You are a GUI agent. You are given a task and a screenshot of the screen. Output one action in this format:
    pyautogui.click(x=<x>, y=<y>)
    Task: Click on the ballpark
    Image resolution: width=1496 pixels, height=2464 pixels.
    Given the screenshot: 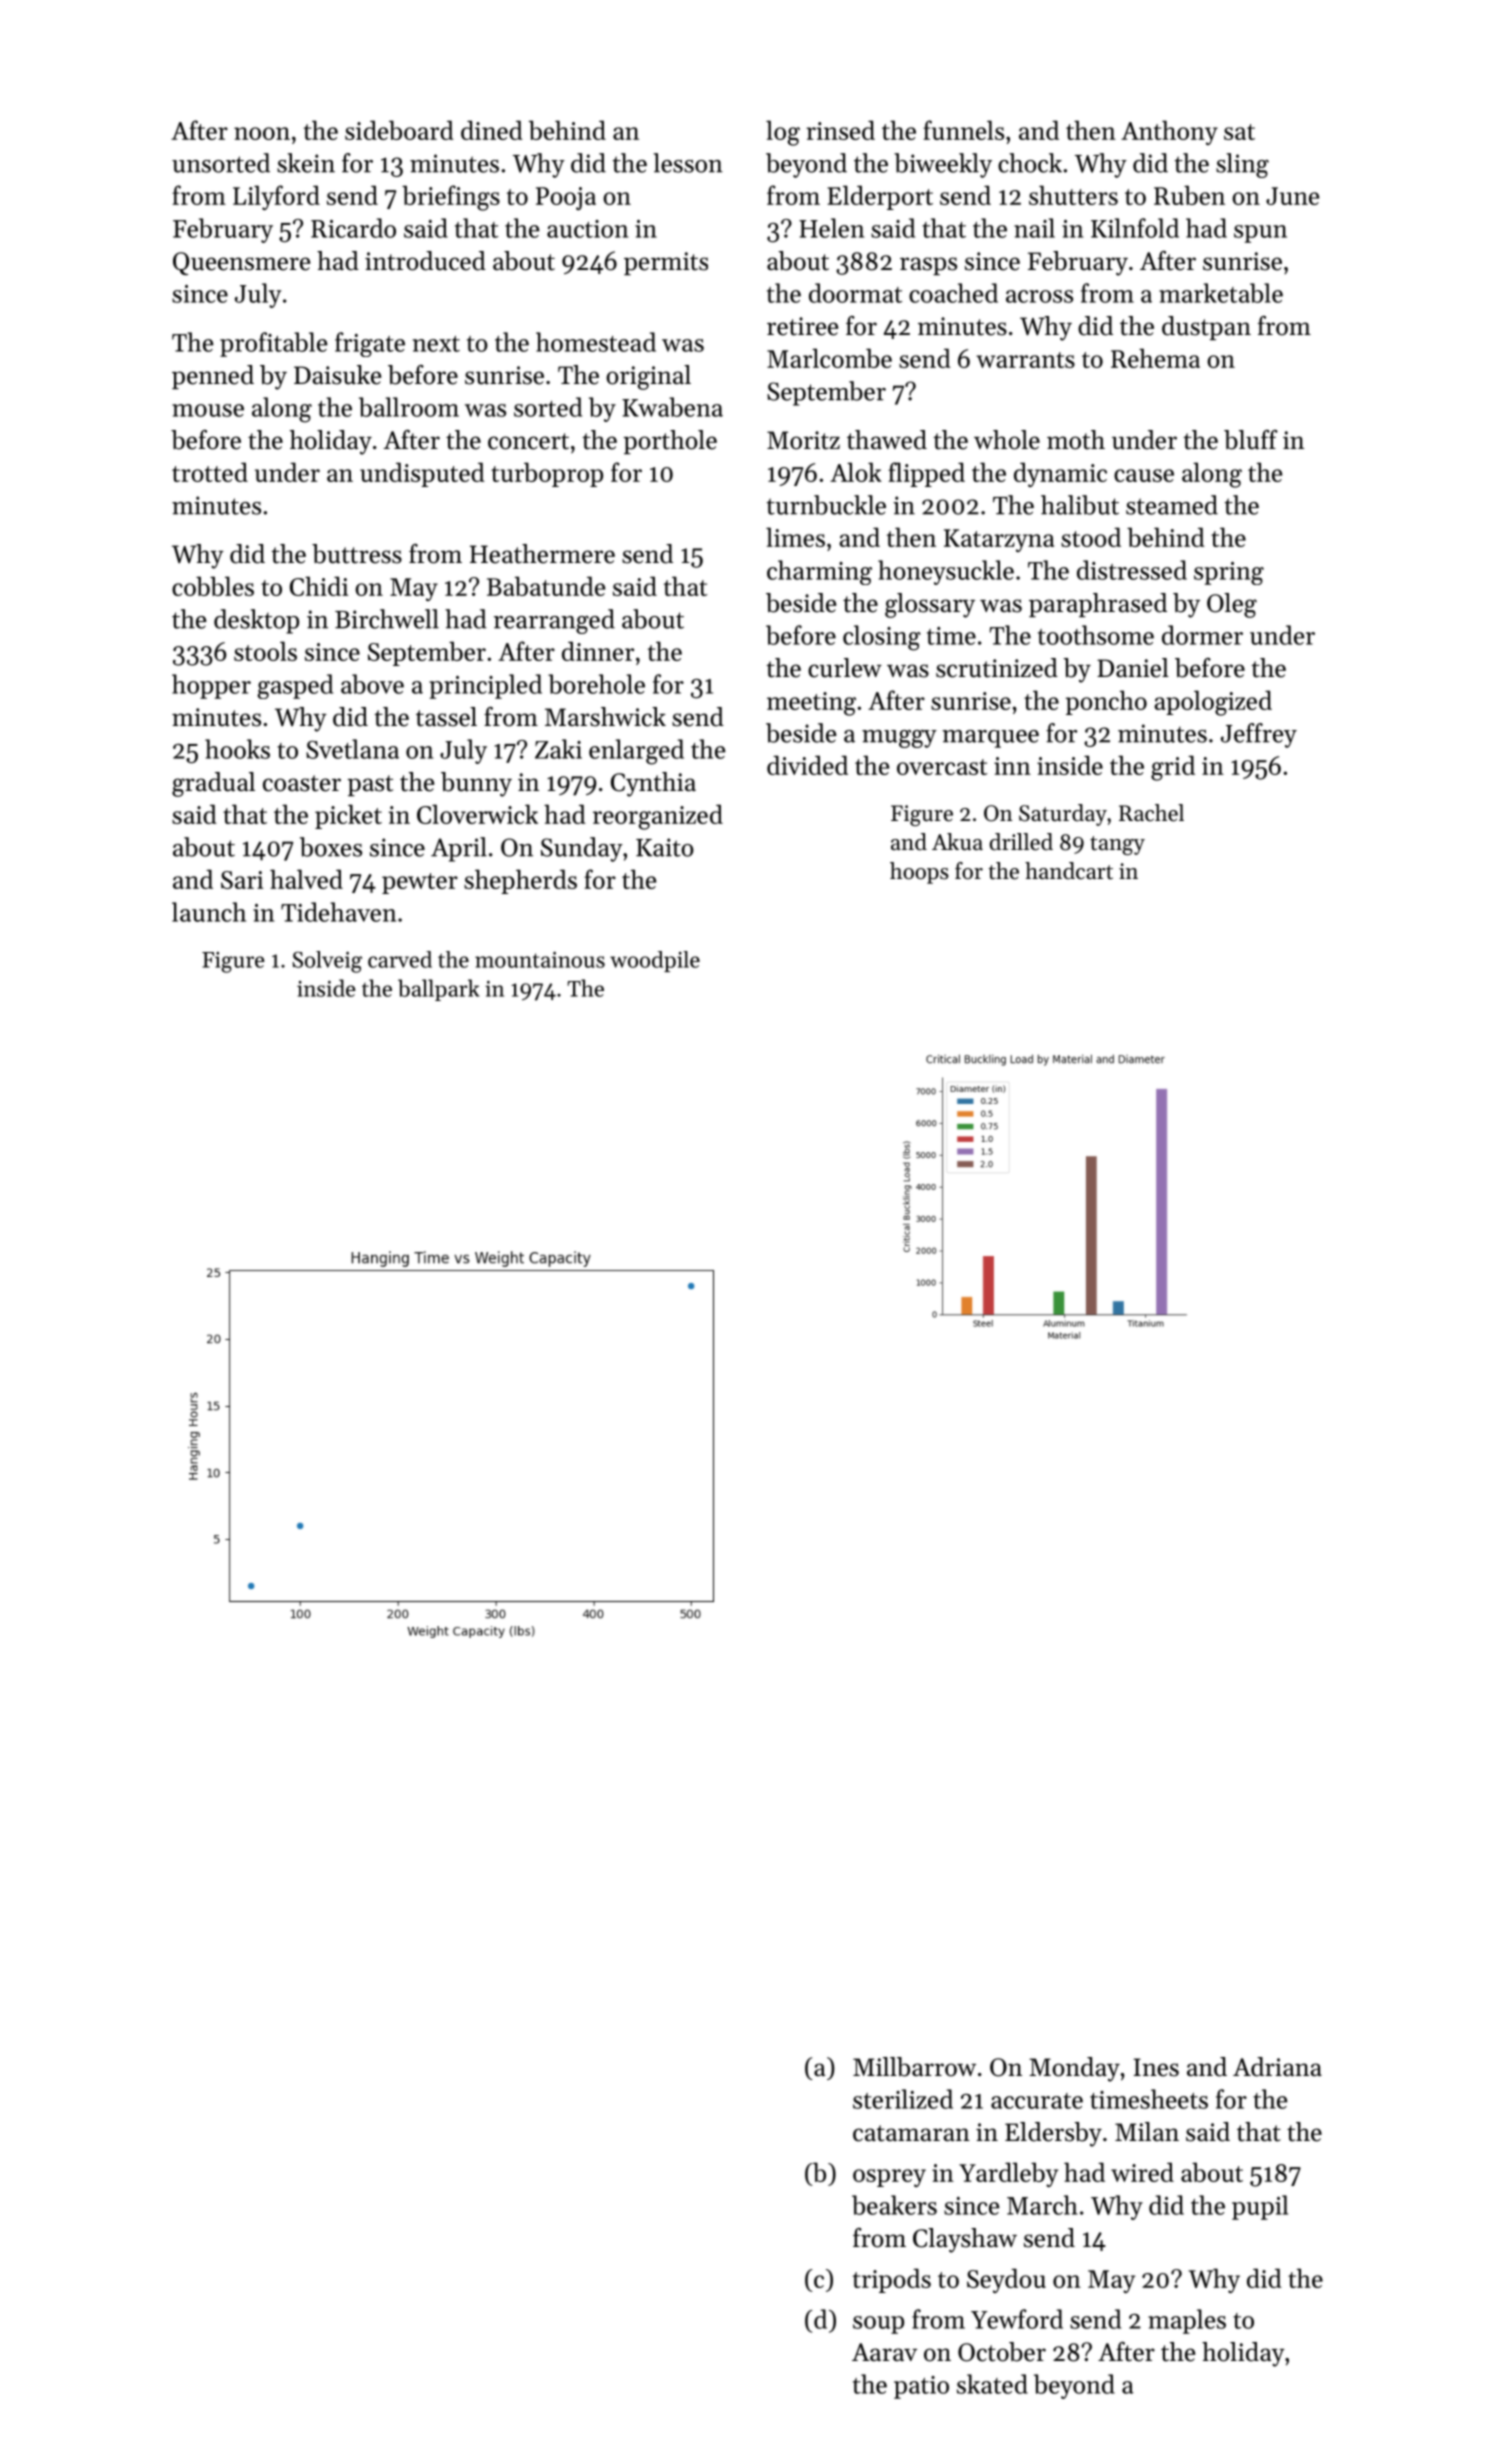 What is the action you would take?
    pyautogui.click(x=438, y=990)
